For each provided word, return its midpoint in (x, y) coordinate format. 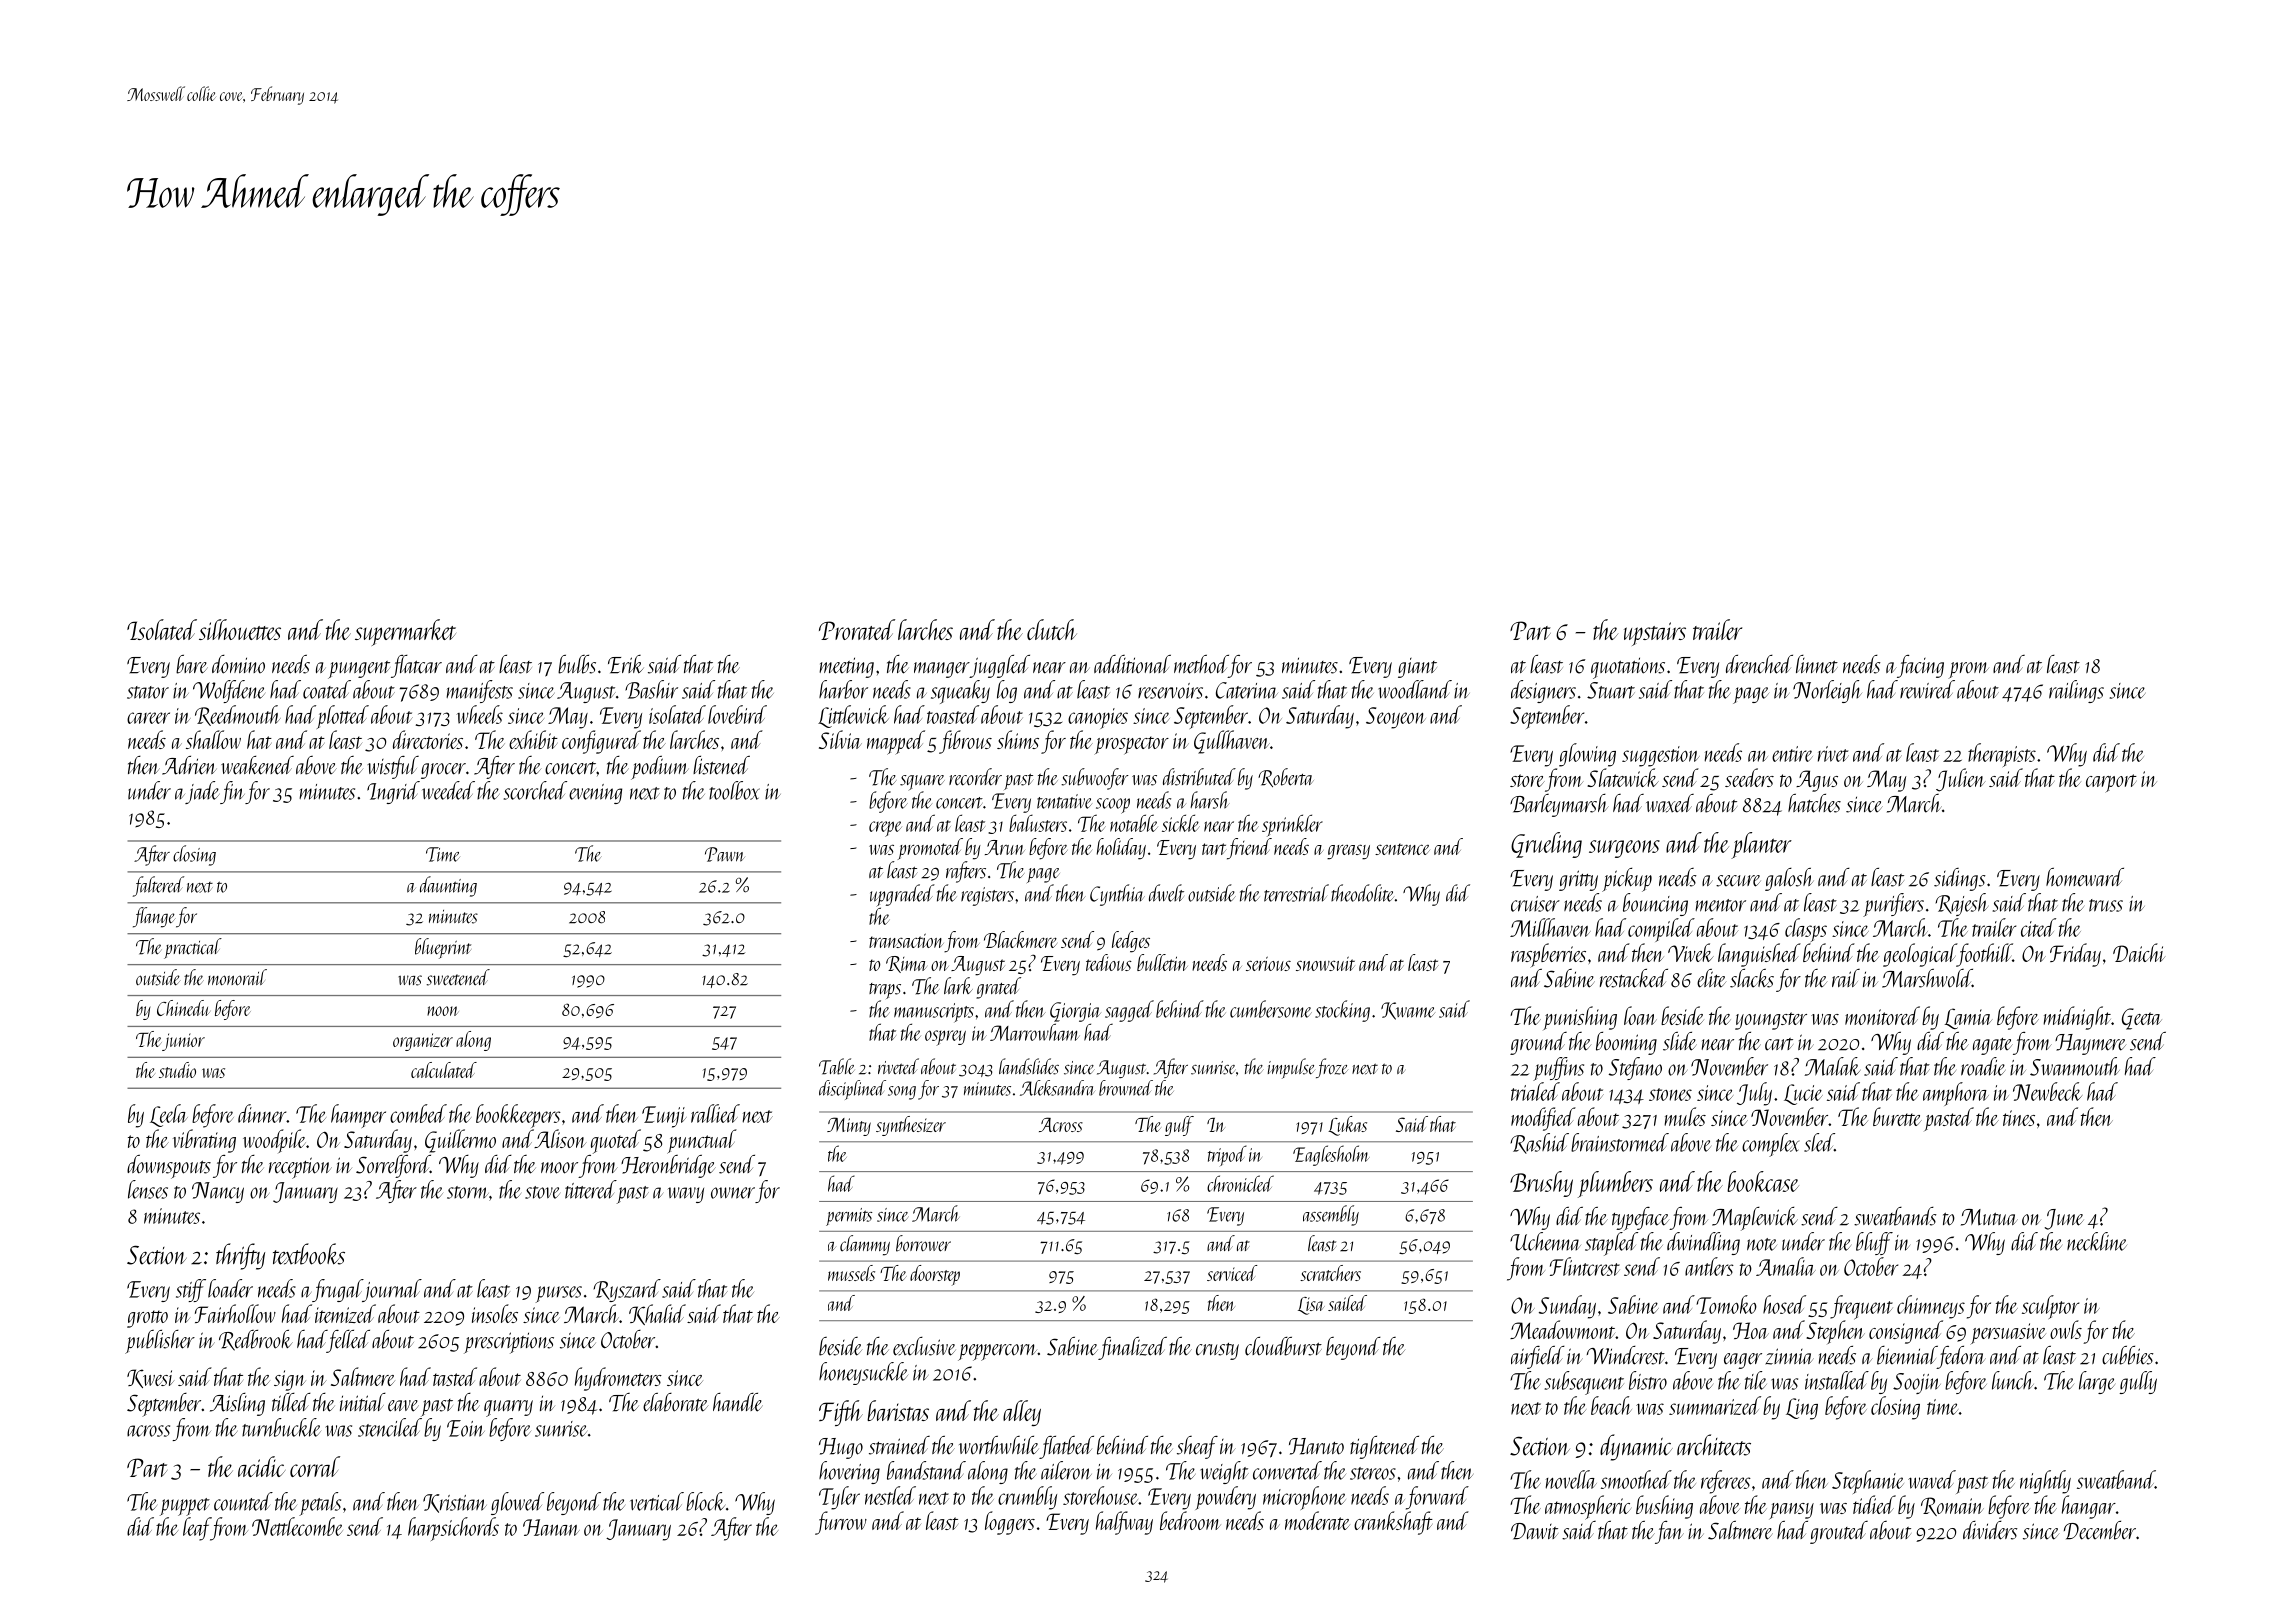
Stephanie (1868, 1482)
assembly (1331, 1215)
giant (1417, 668)
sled (1819, 1142)
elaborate (675, 1402)
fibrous (965, 742)
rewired (1927, 689)
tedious (1109, 962)
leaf (197, 1529)
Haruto (1316, 1446)
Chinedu (183, 1008)
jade (202, 792)
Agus (1817, 781)
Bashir (651, 689)
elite (1711, 978)
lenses (148, 1189)
